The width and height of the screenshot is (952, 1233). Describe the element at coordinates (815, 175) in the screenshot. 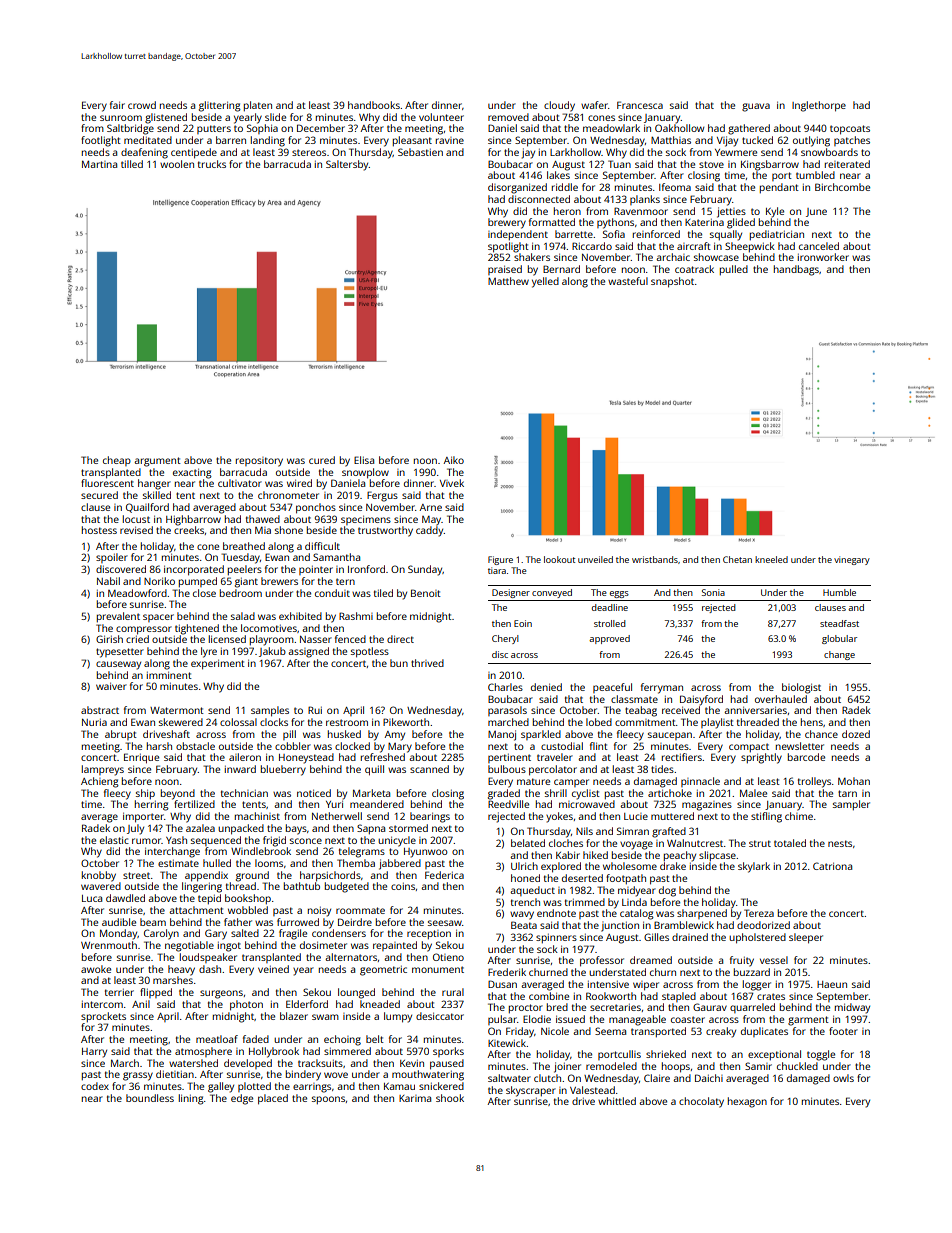

I see `tumbled` at that location.
